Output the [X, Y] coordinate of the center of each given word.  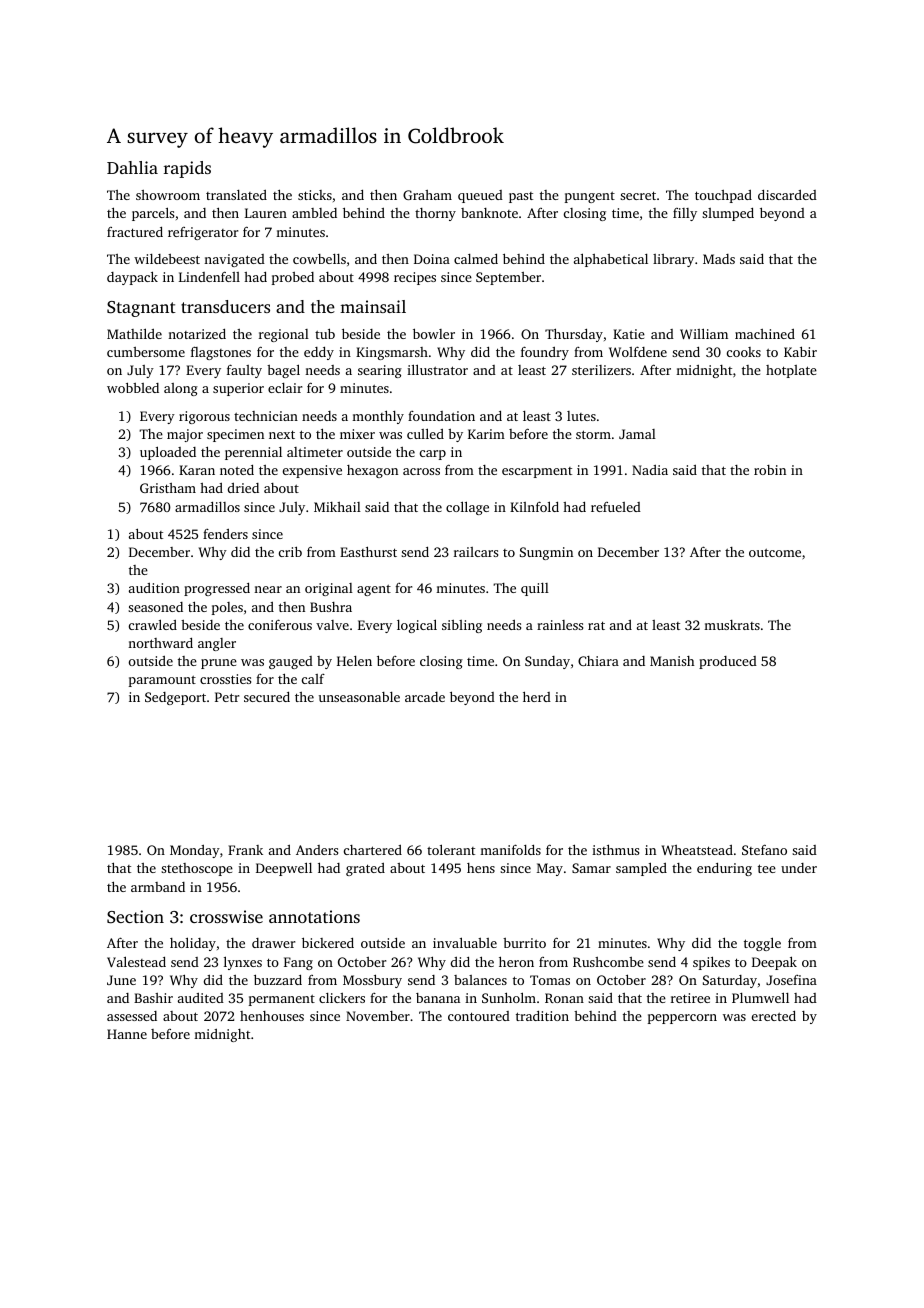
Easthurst [368, 551]
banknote [489, 213]
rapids [187, 169]
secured [267, 697]
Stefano [764, 849]
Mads [719, 259]
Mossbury [372, 981]
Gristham [168, 488]
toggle [762, 944]
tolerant [451, 849]
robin [770, 470]
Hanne [127, 1034]
